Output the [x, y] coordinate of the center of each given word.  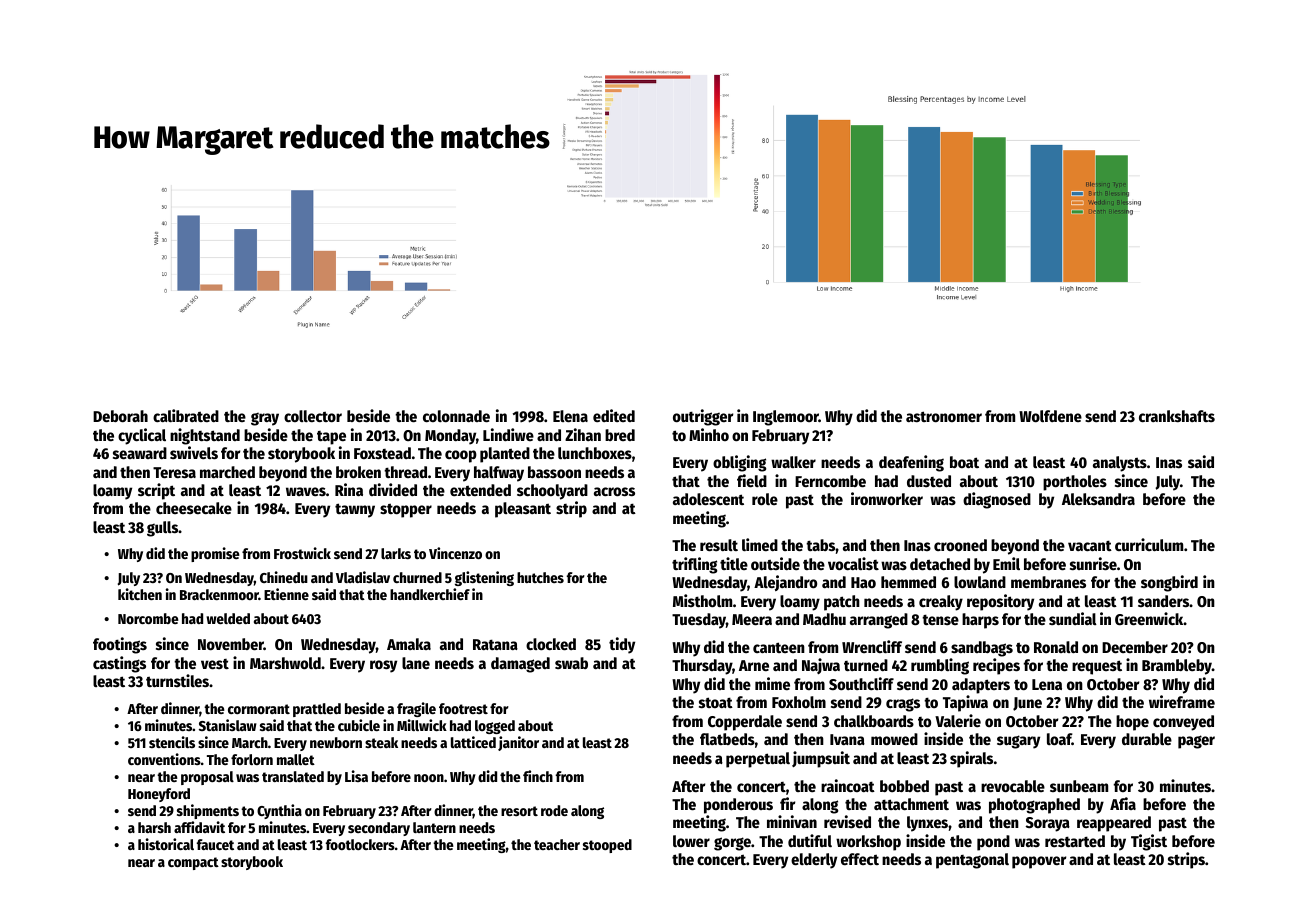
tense [940, 619]
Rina [349, 489]
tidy [622, 645]
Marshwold [285, 663]
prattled [317, 710]
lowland [980, 582]
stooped [607, 846]
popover [1039, 862]
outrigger [703, 417]
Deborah [120, 416]
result [719, 545]
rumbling [940, 666]
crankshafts [1177, 416]
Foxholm [799, 702]
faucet [215, 844]
